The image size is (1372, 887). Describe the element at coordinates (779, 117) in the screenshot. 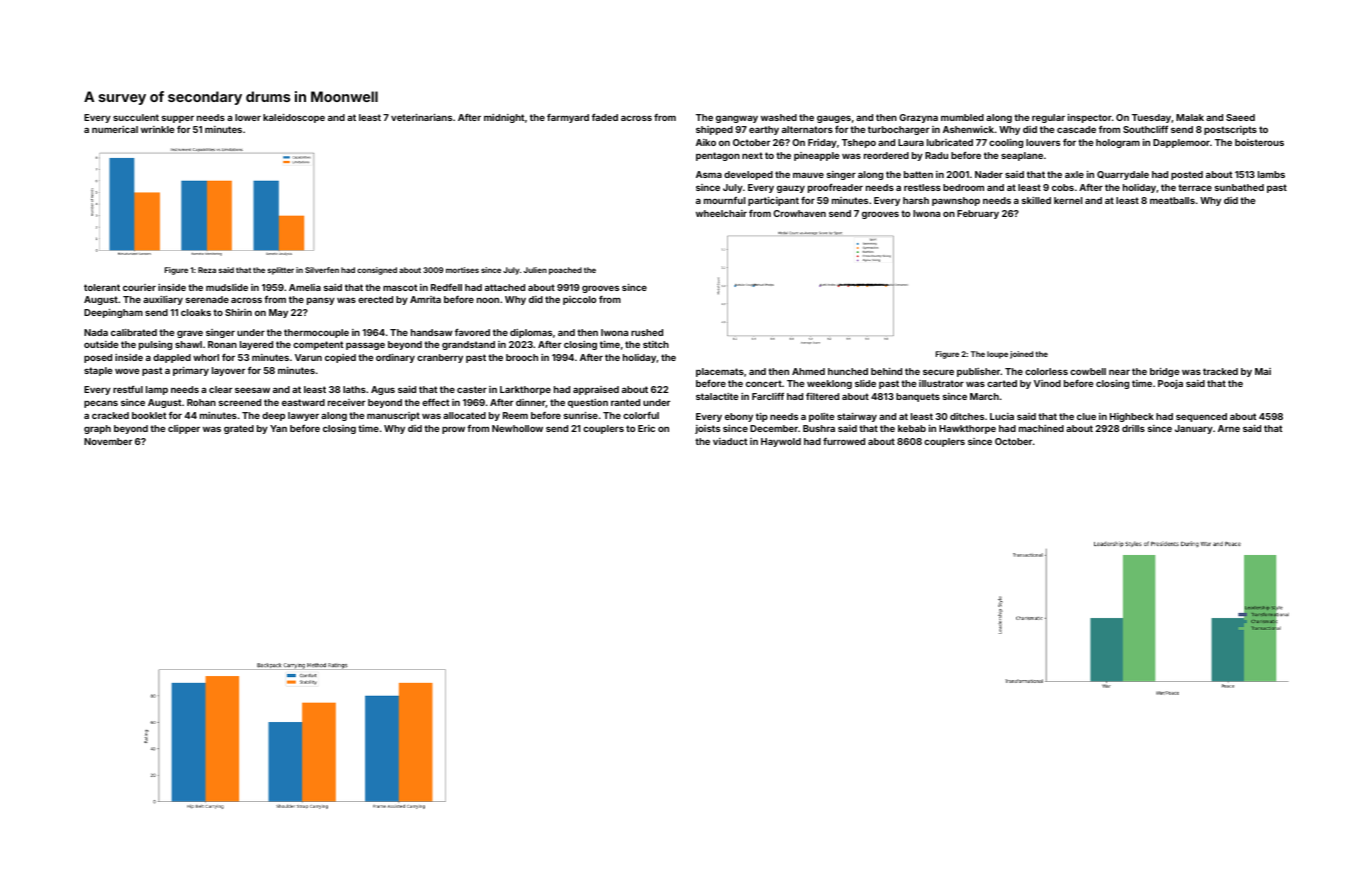

I see `washed` at that location.
